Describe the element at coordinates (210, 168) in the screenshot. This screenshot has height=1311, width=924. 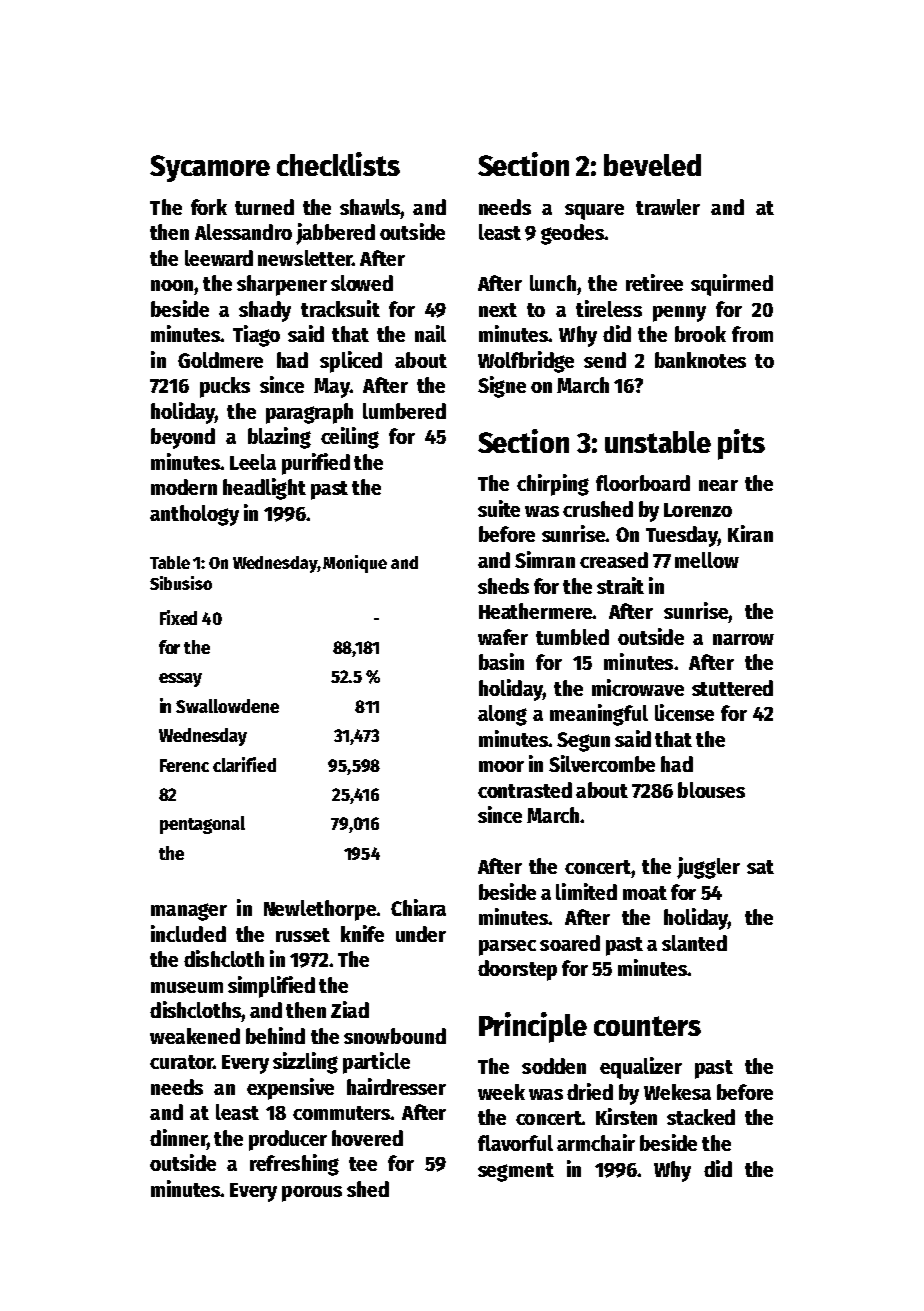
I see `Sycamore` at that location.
